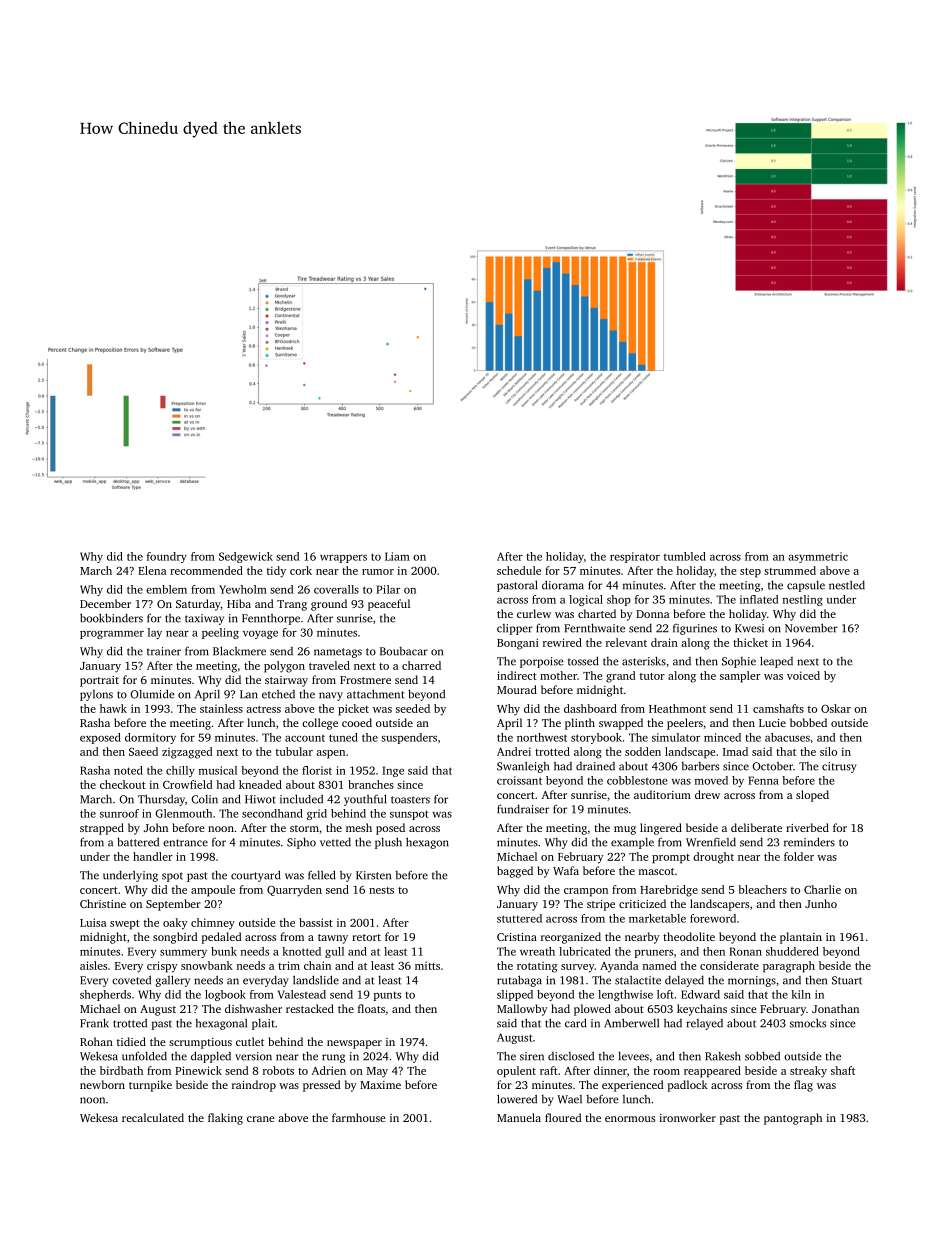 The height and width of the screenshot is (1233, 952). What do you see at coordinates (167, 557) in the screenshot?
I see `foundry` at bounding box center [167, 557].
